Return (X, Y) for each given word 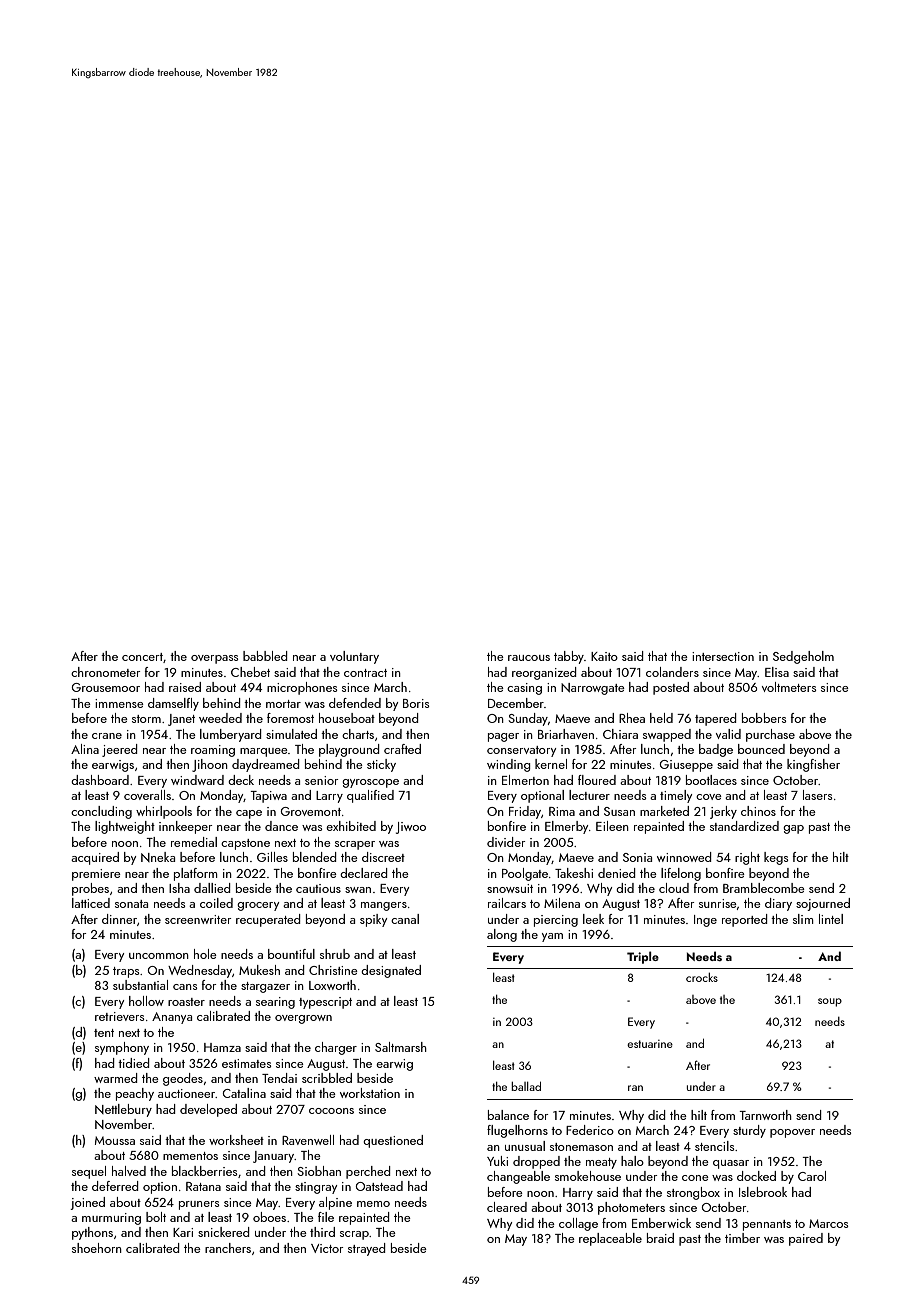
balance (508, 1115)
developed (208, 1110)
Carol (812, 1176)
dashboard (100, 780)
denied (617, 873)
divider (506, 842)
